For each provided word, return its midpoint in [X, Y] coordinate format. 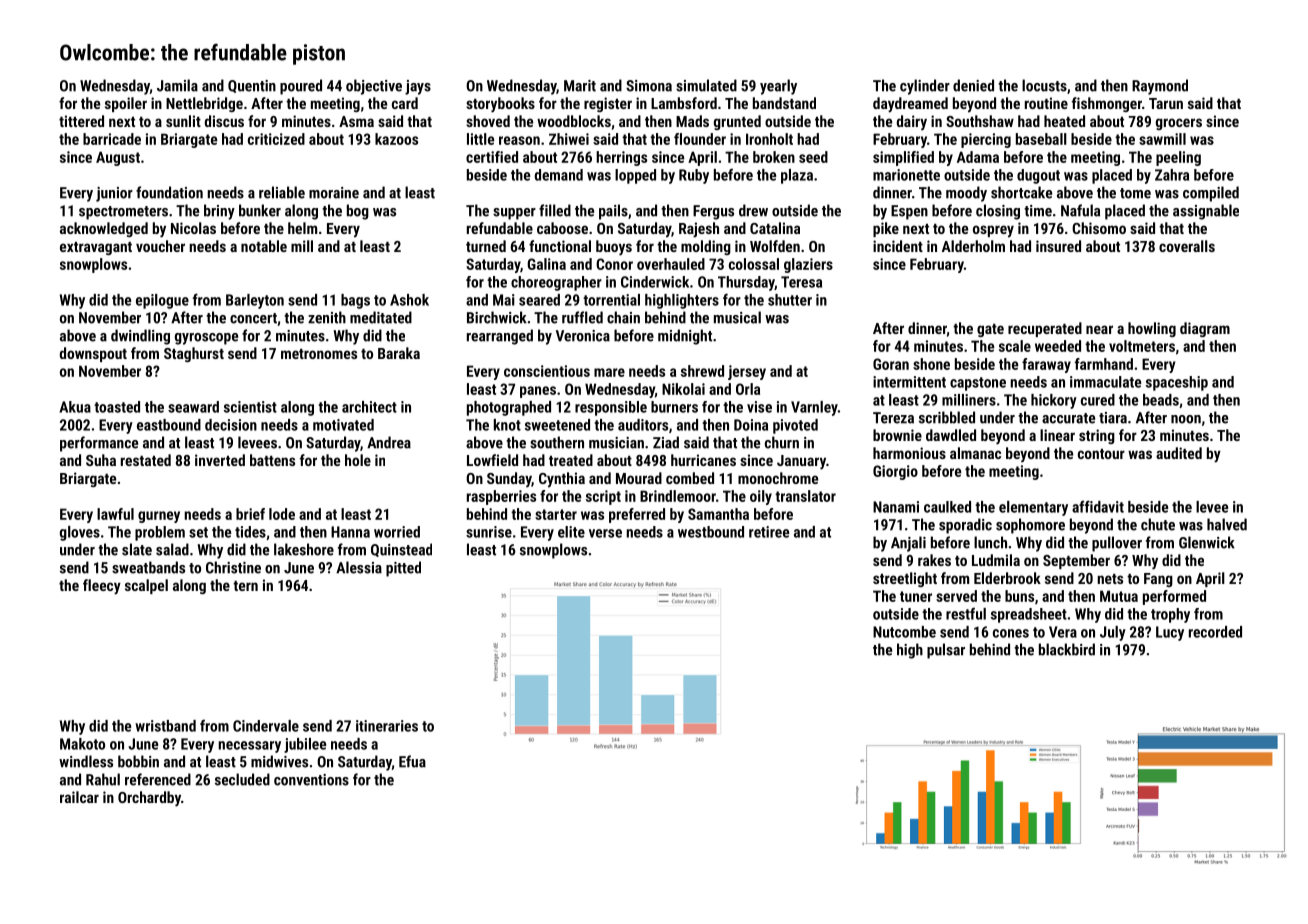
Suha [101, 460]
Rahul [103, 779]
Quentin [252, 86]
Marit [580, 86]
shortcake [1021, 192]
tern [245, 586]
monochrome [778, 478]
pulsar [946, 651]
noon [1186, 419]
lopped [635, 176]
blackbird [1067, 649]
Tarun [1166, 103]
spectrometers [123, 213]
